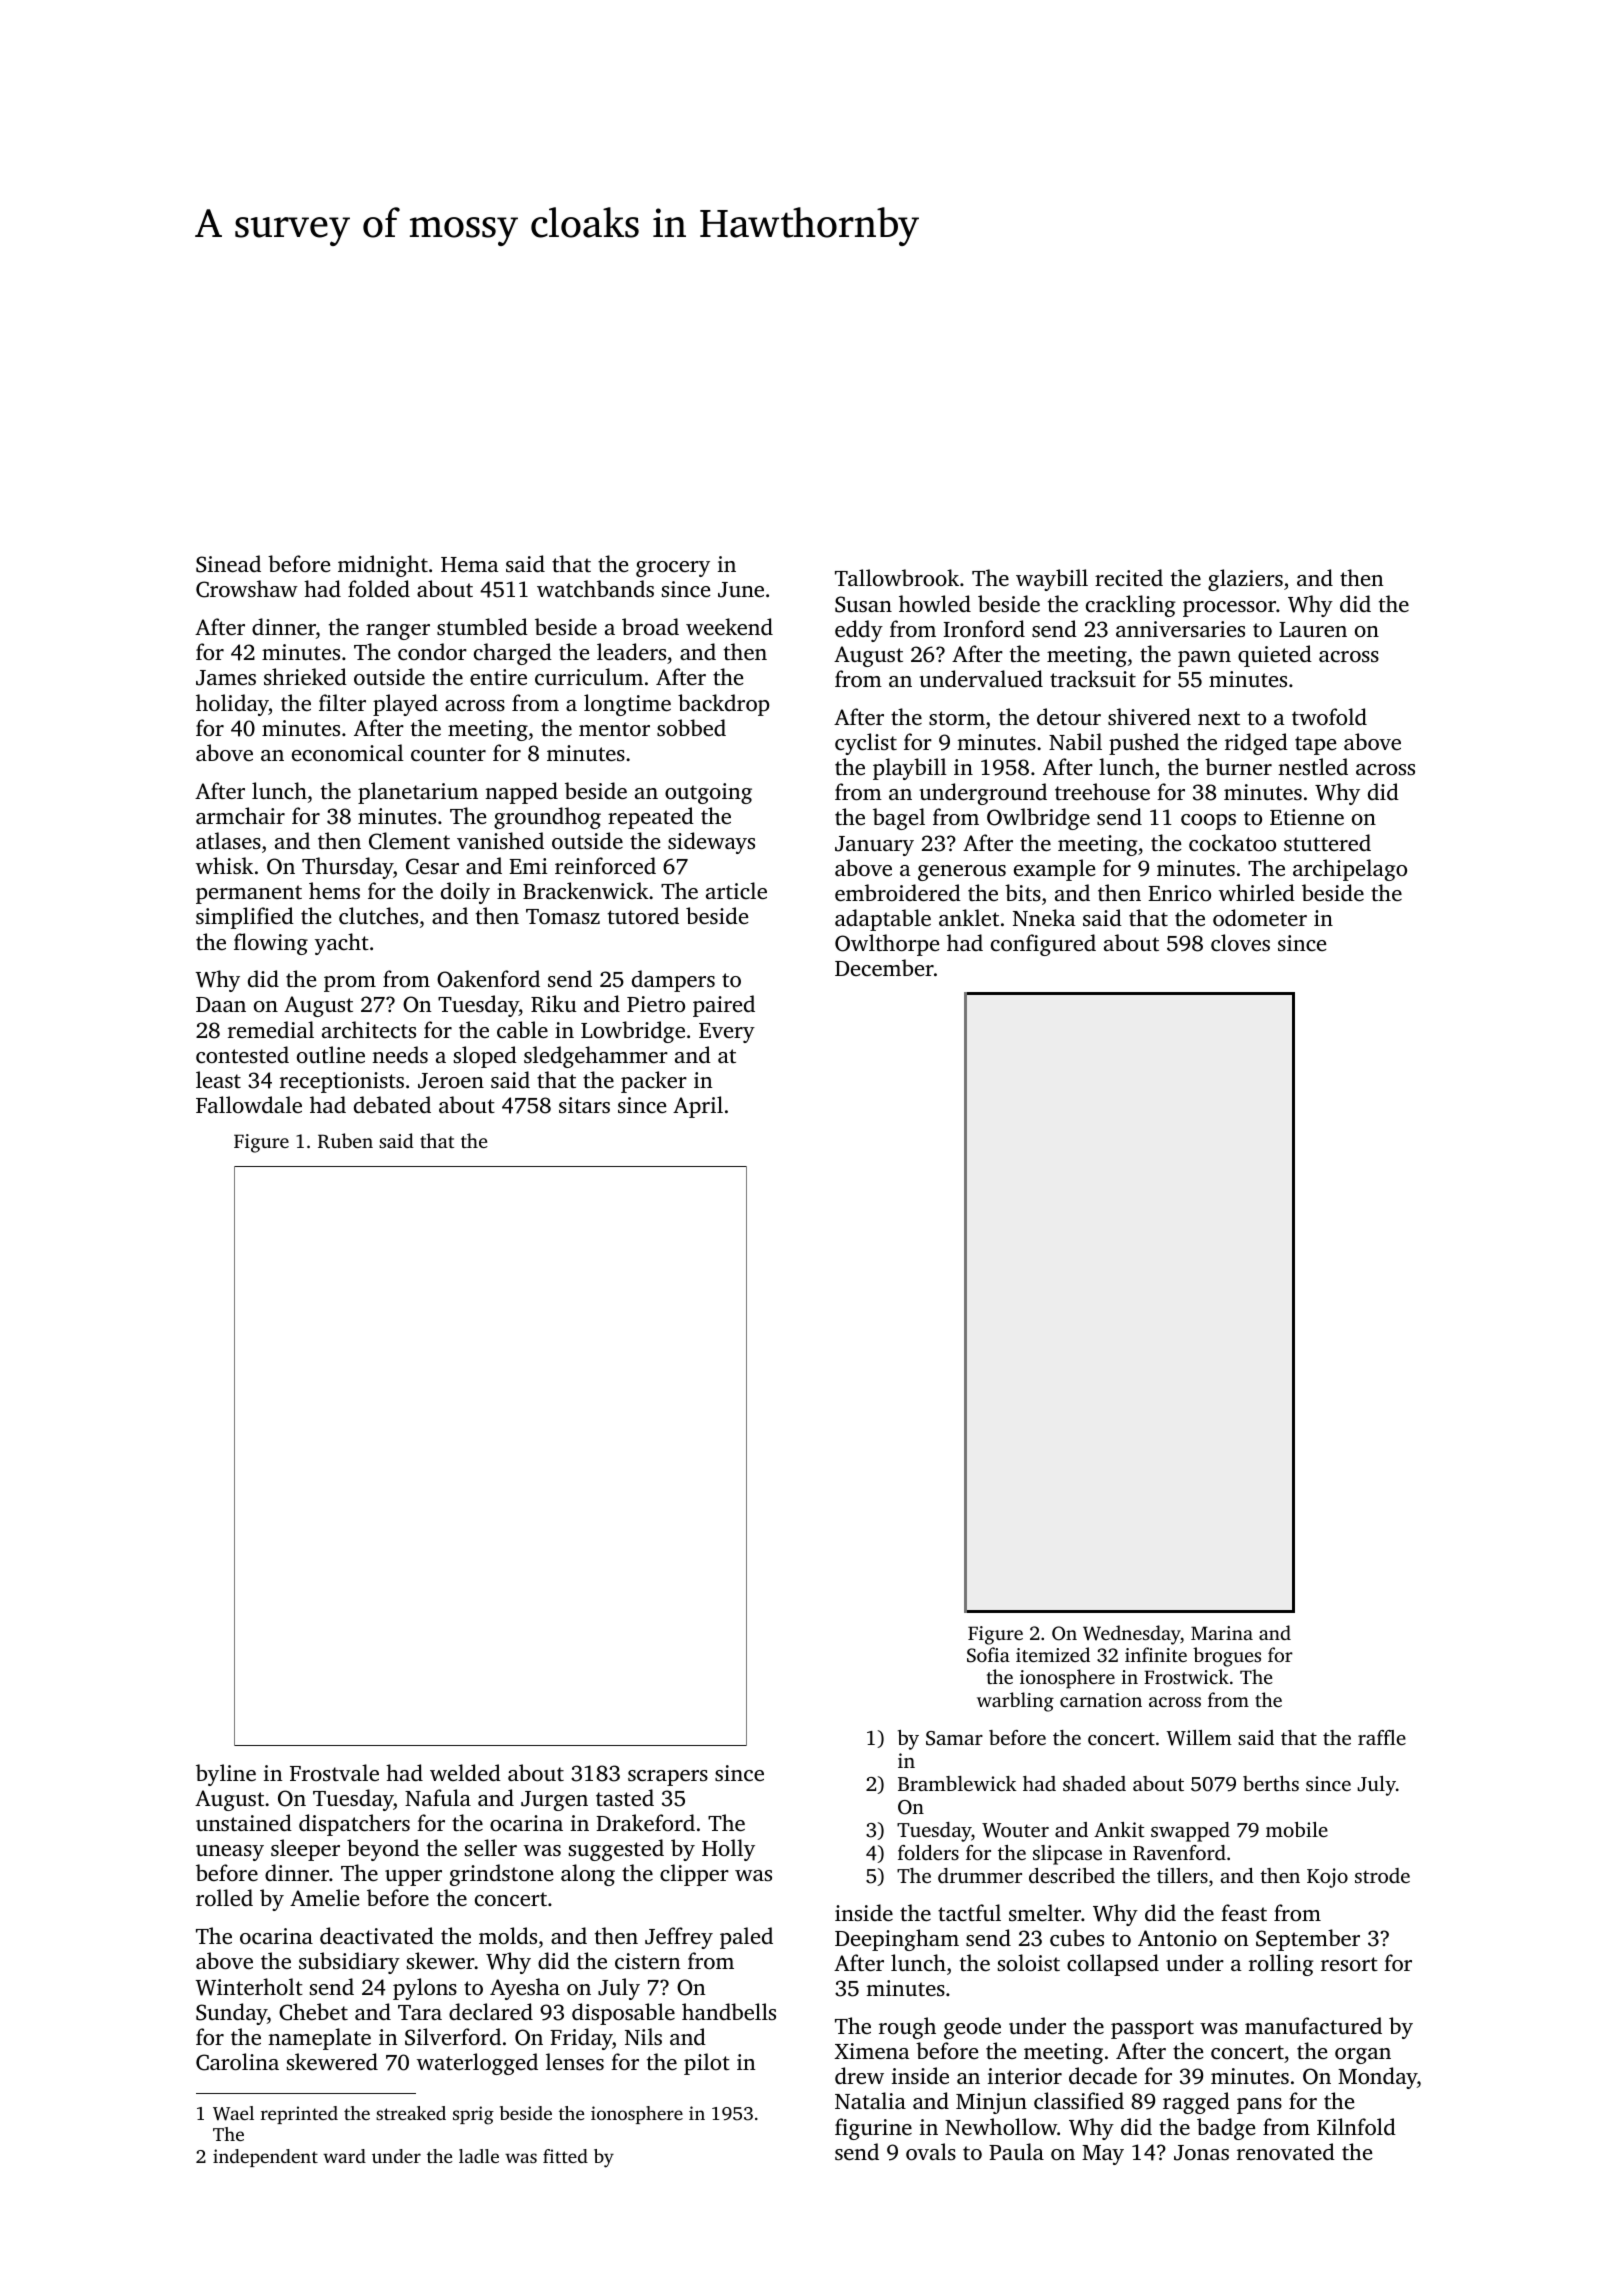 This screenshot has width=1620, height=2292. Describe the element at coordinates (1313, 766) in the screenshot. I see `nestled` at that location.
